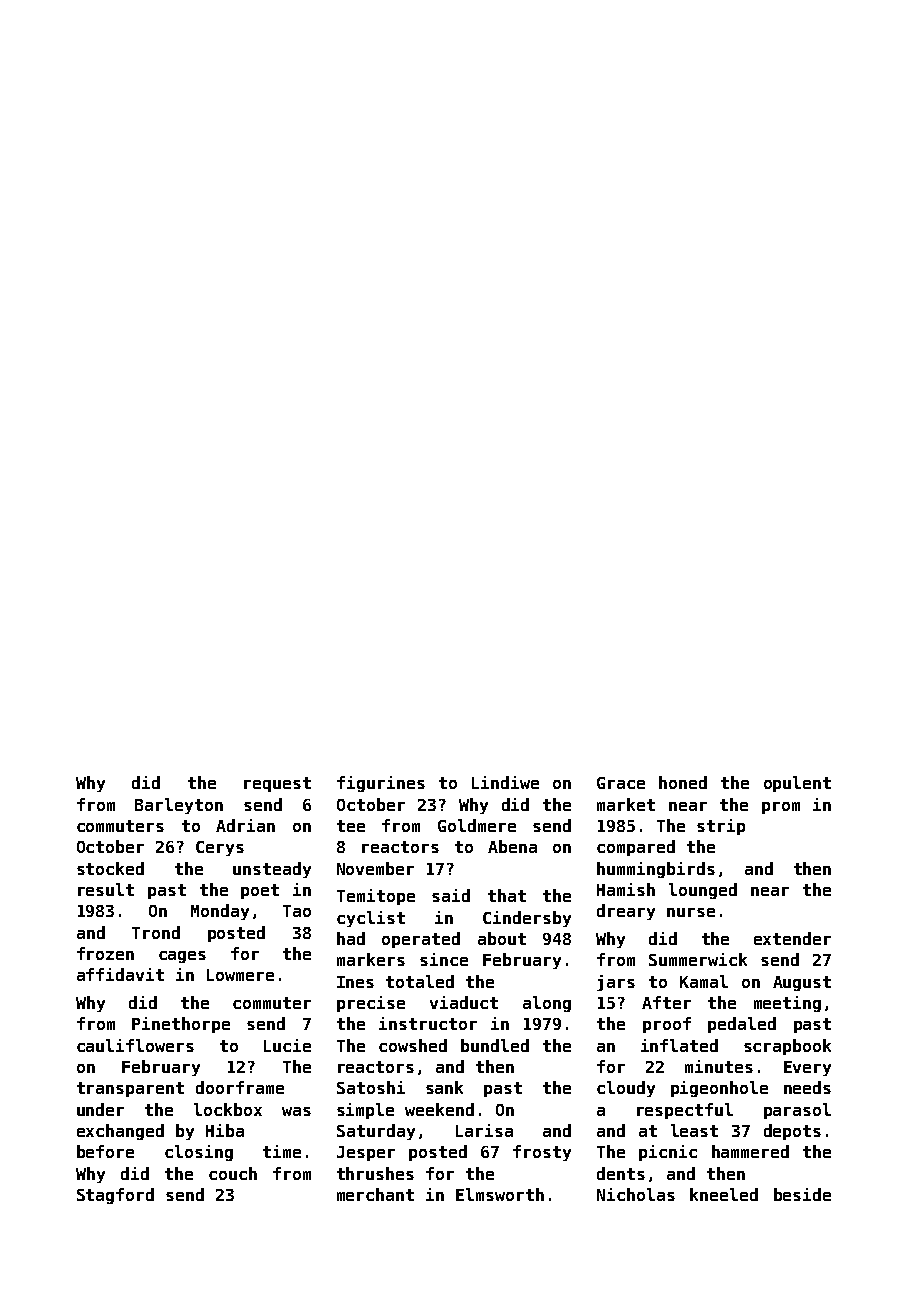  I want to click on Lindiwe, so click(505, 782).
